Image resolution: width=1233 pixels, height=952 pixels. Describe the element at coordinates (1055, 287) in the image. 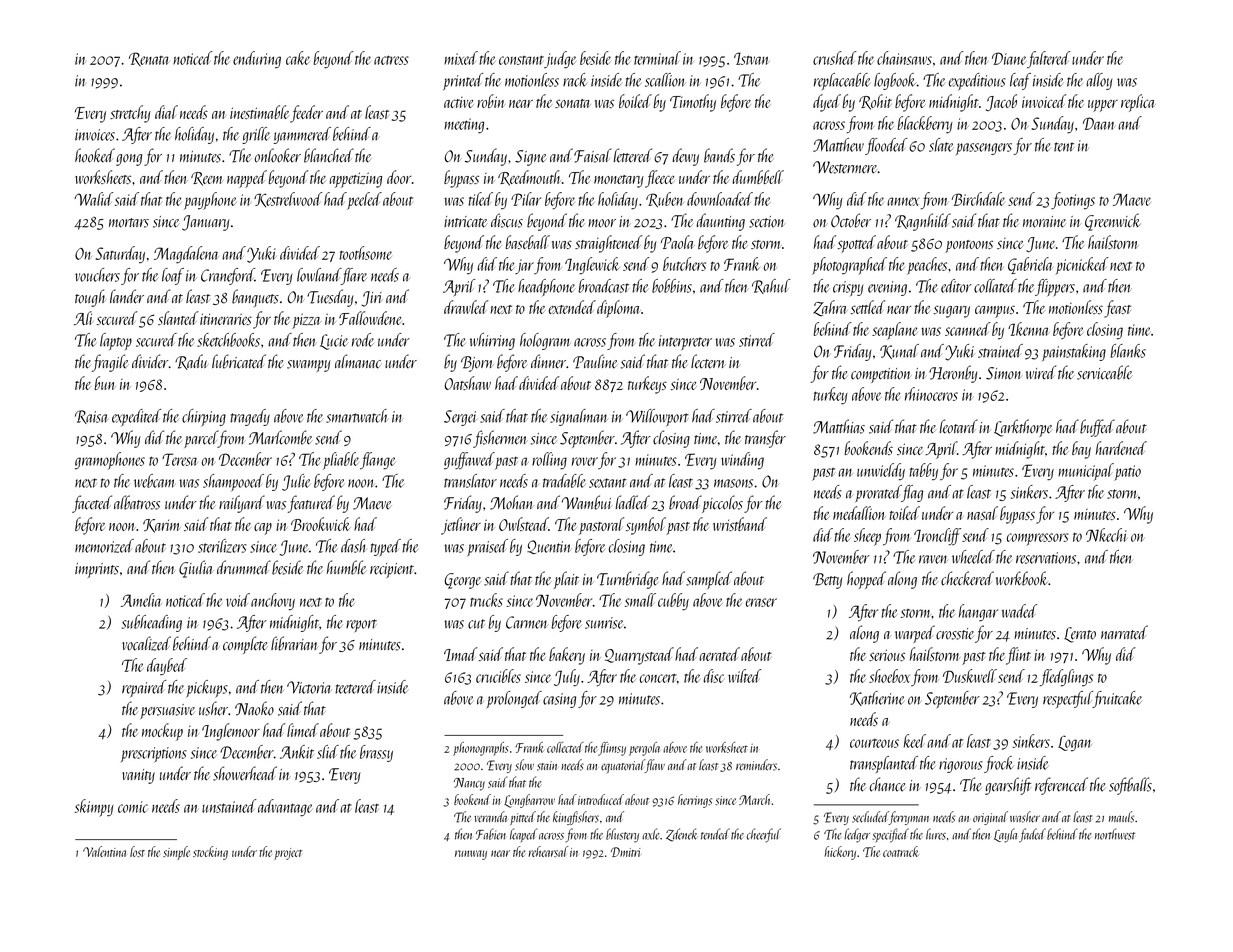

I see `flippers` at that location.
